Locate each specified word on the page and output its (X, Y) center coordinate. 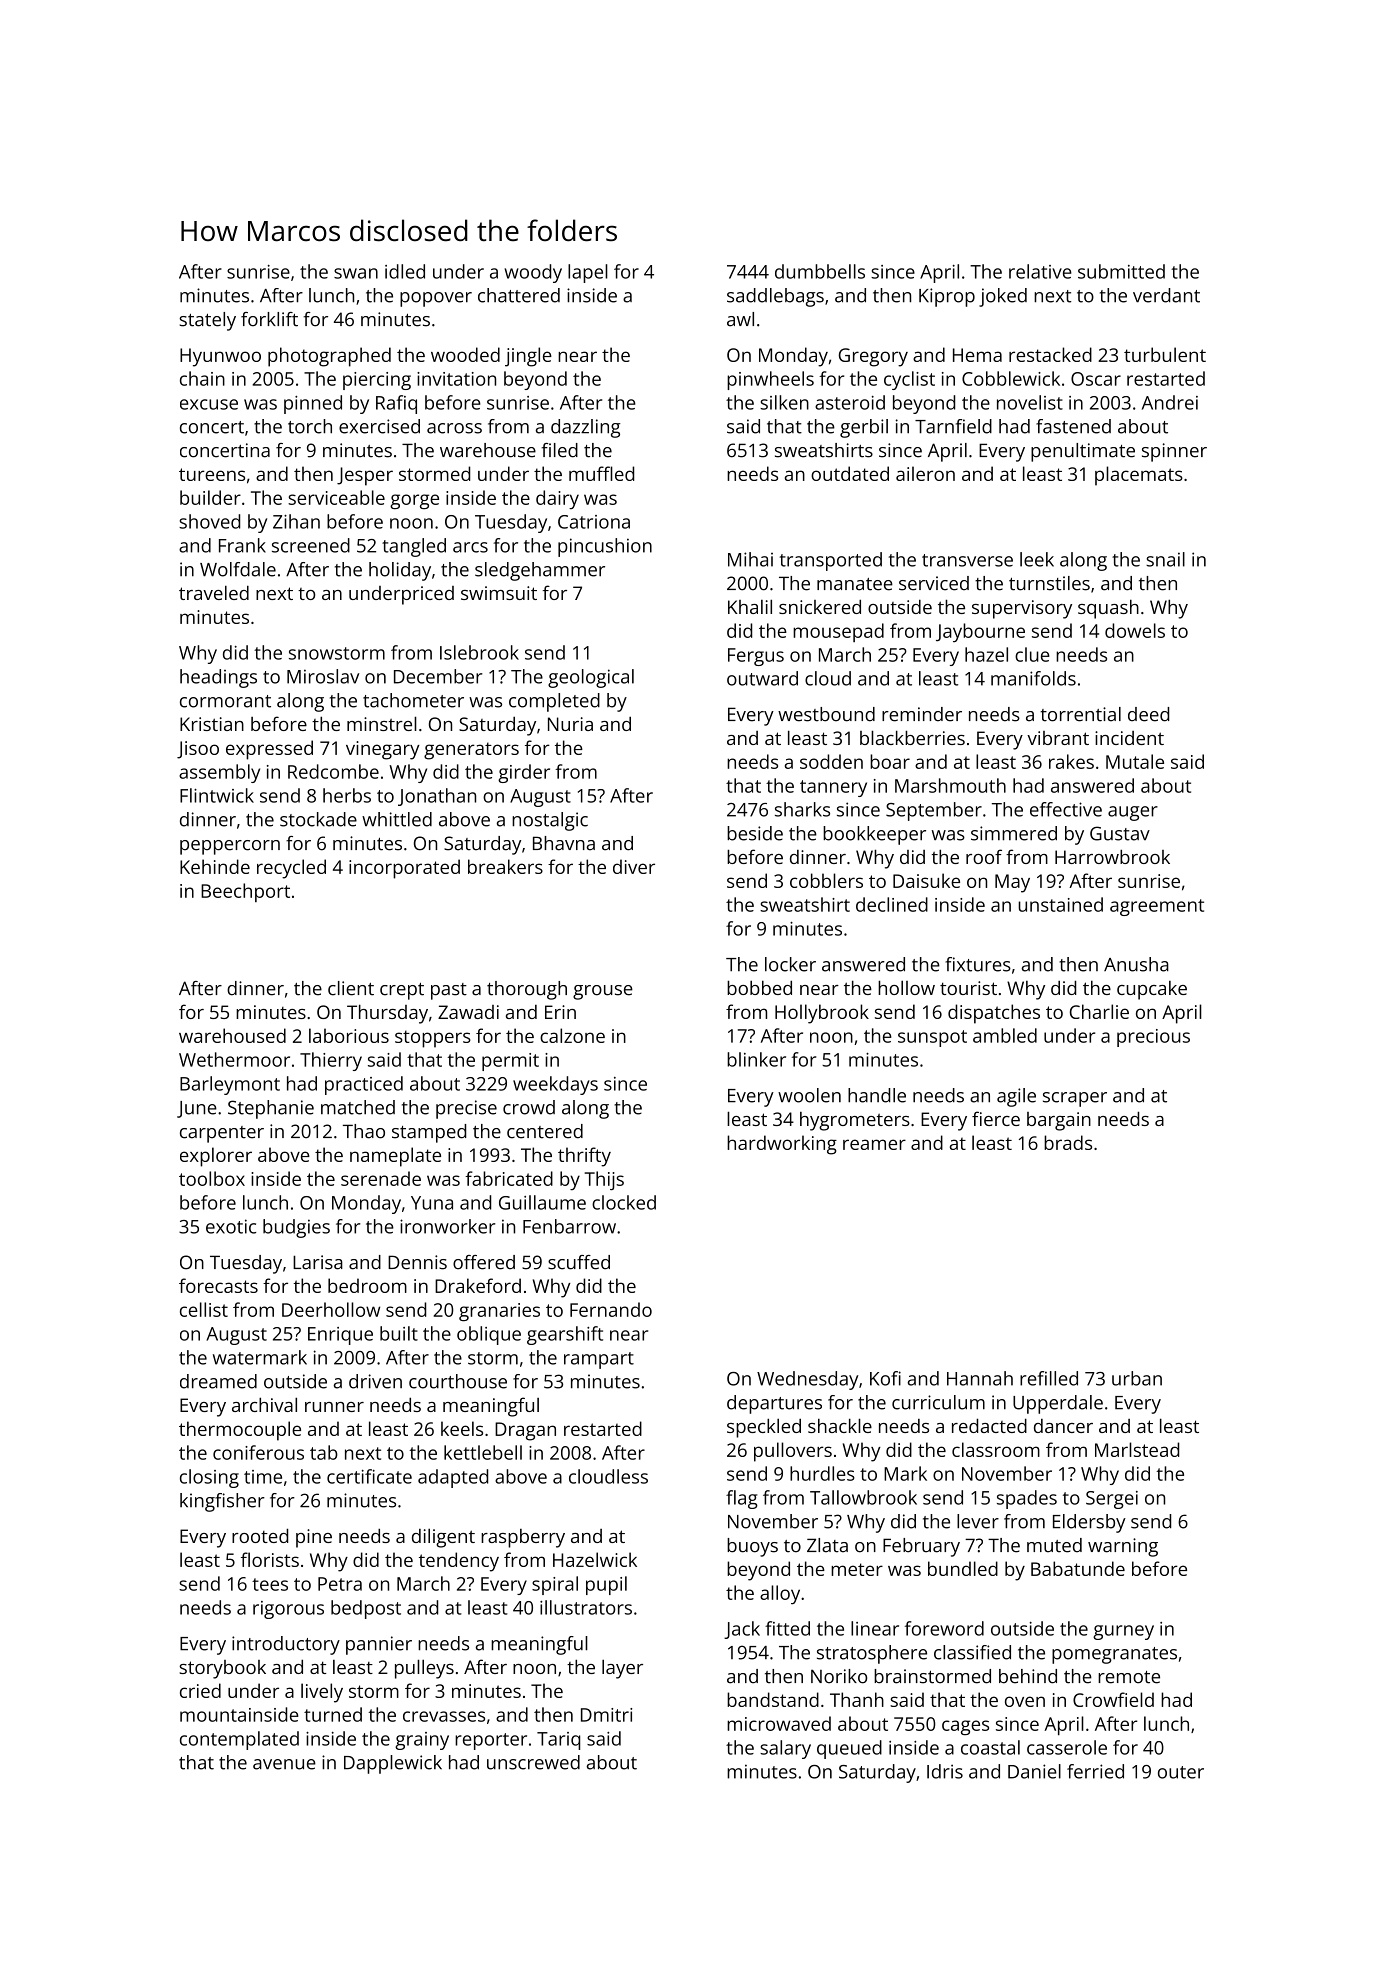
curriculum (938, 1402)
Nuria (570, 724)
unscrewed (533, 1762)
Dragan (525, 1431)
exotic (231, 1226)
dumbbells (820, 271)
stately (207, 321)
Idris (945, 1771)
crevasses (444, 1716)
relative (1040, 271)
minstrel (382, 723)
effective (1066, 809)
